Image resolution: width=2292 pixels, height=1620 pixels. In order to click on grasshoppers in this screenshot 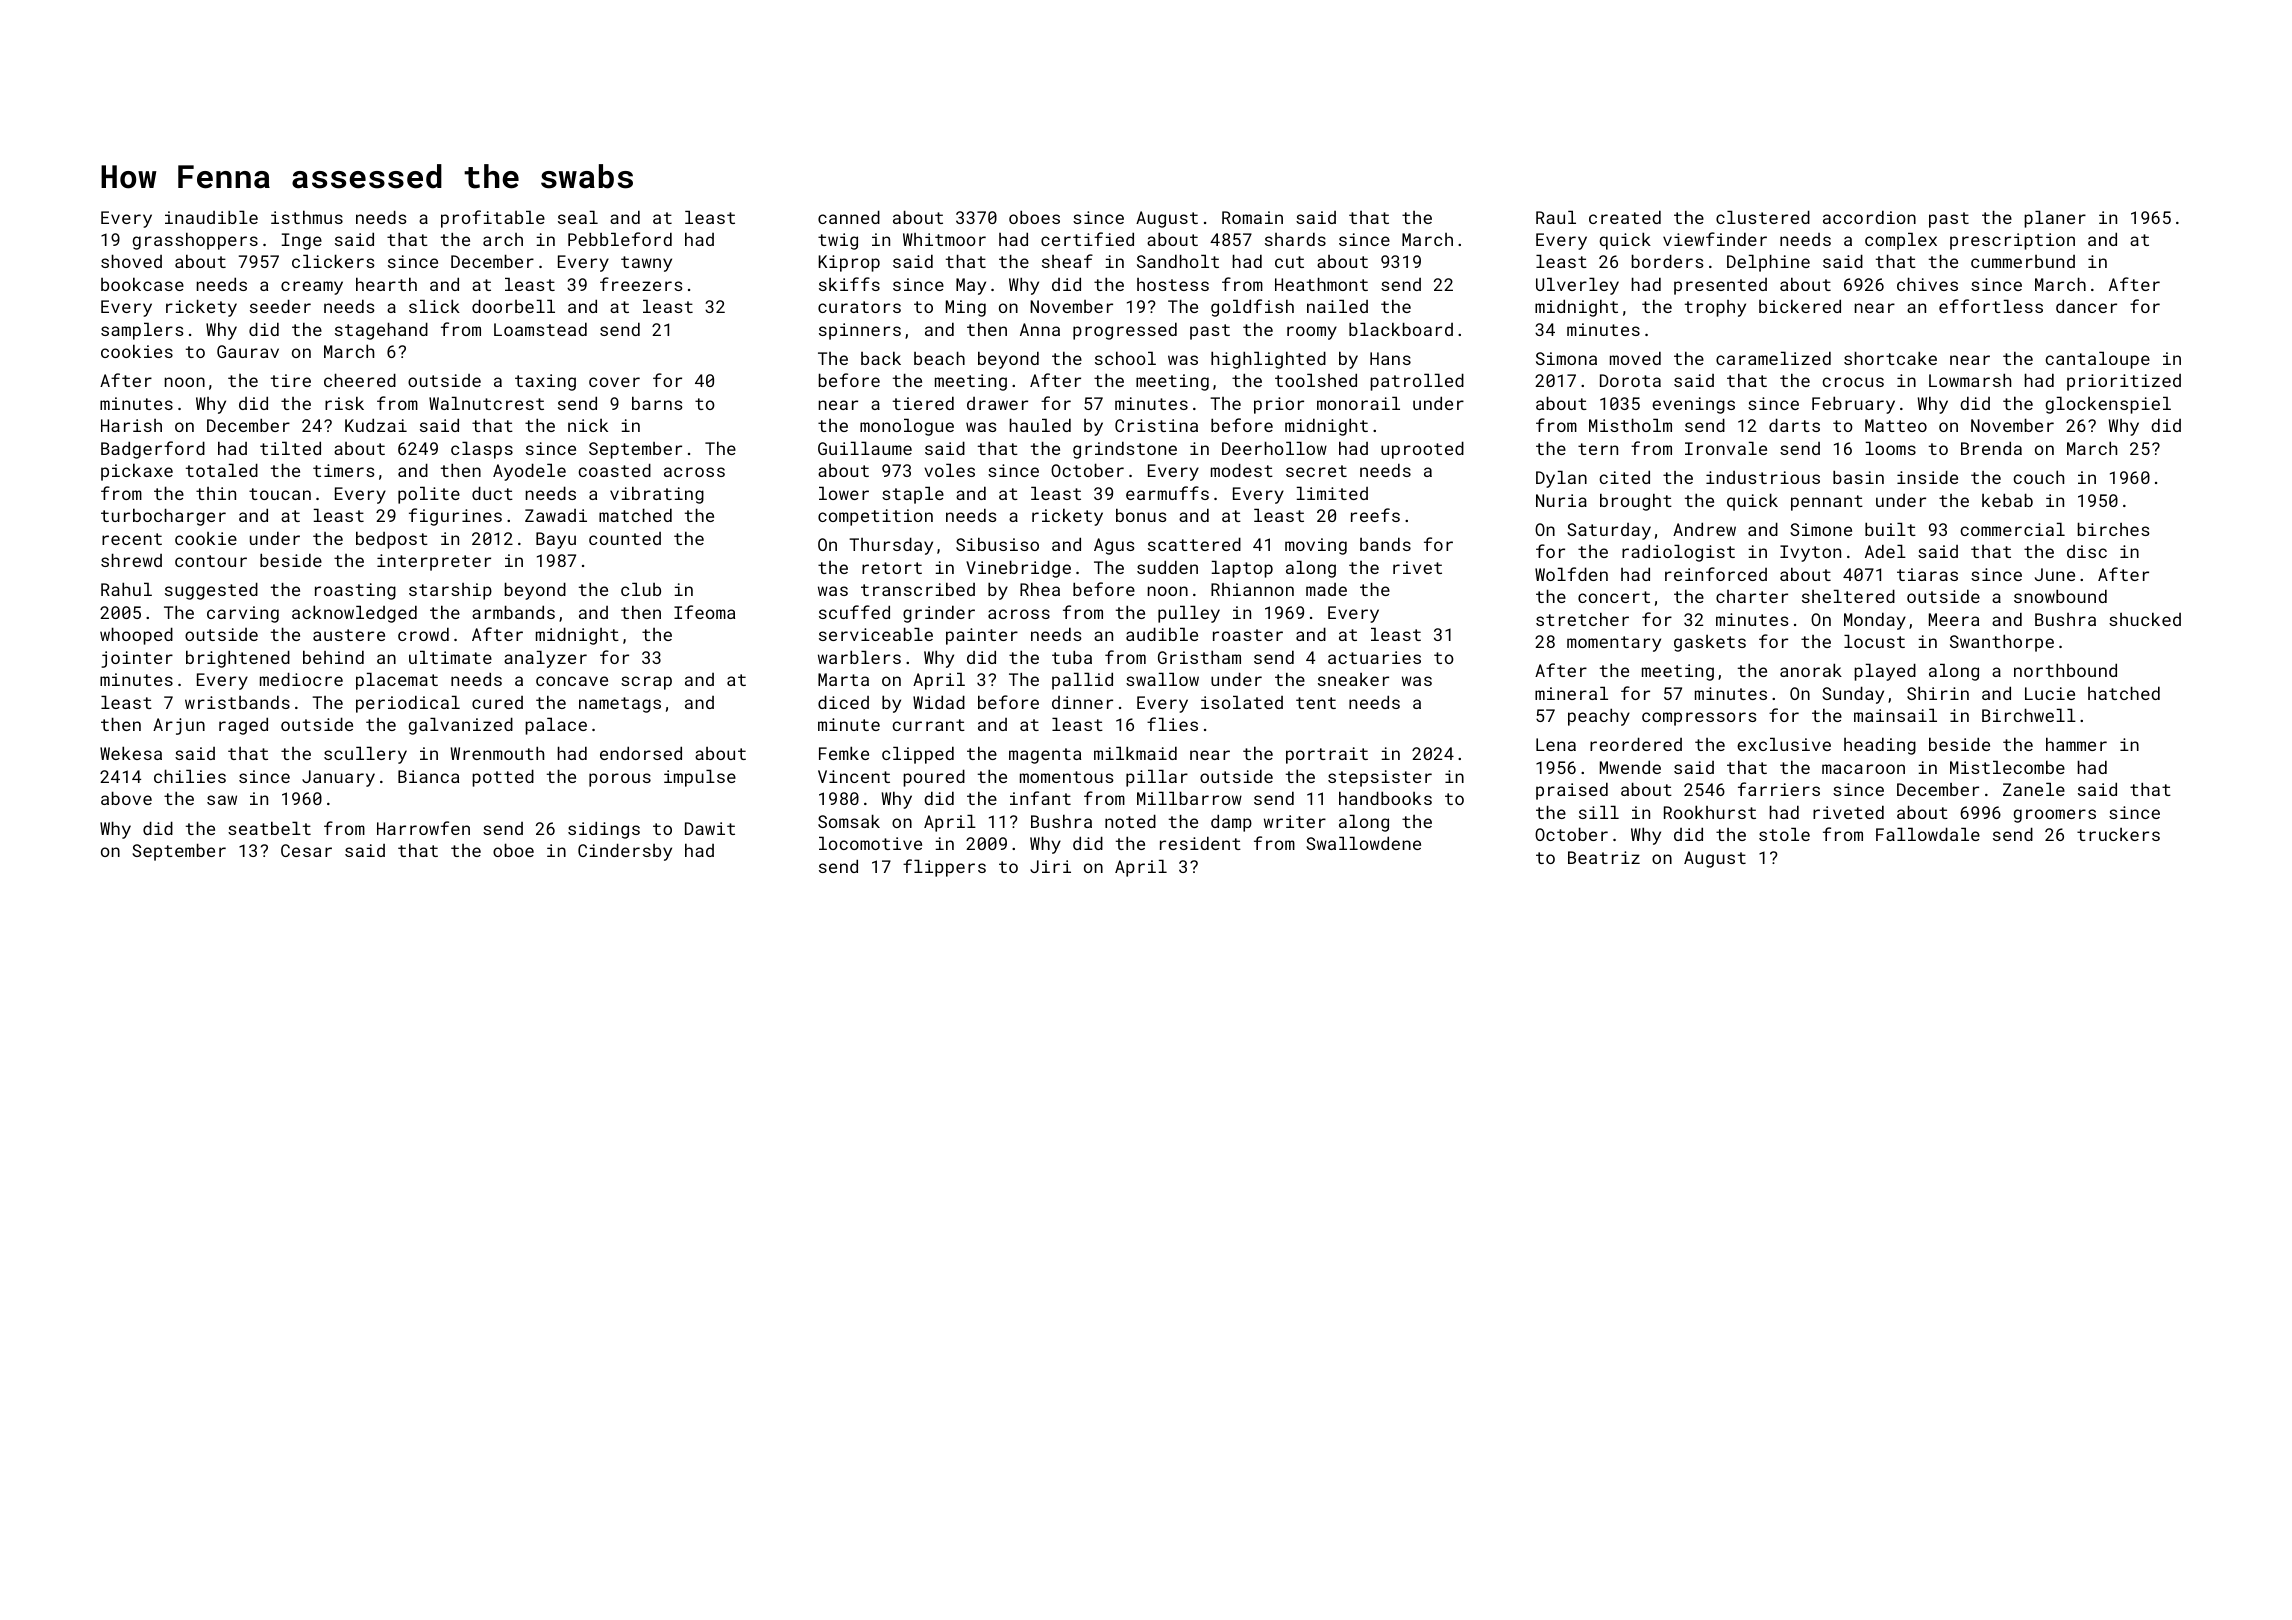, I will do `click(195, 241)`.
